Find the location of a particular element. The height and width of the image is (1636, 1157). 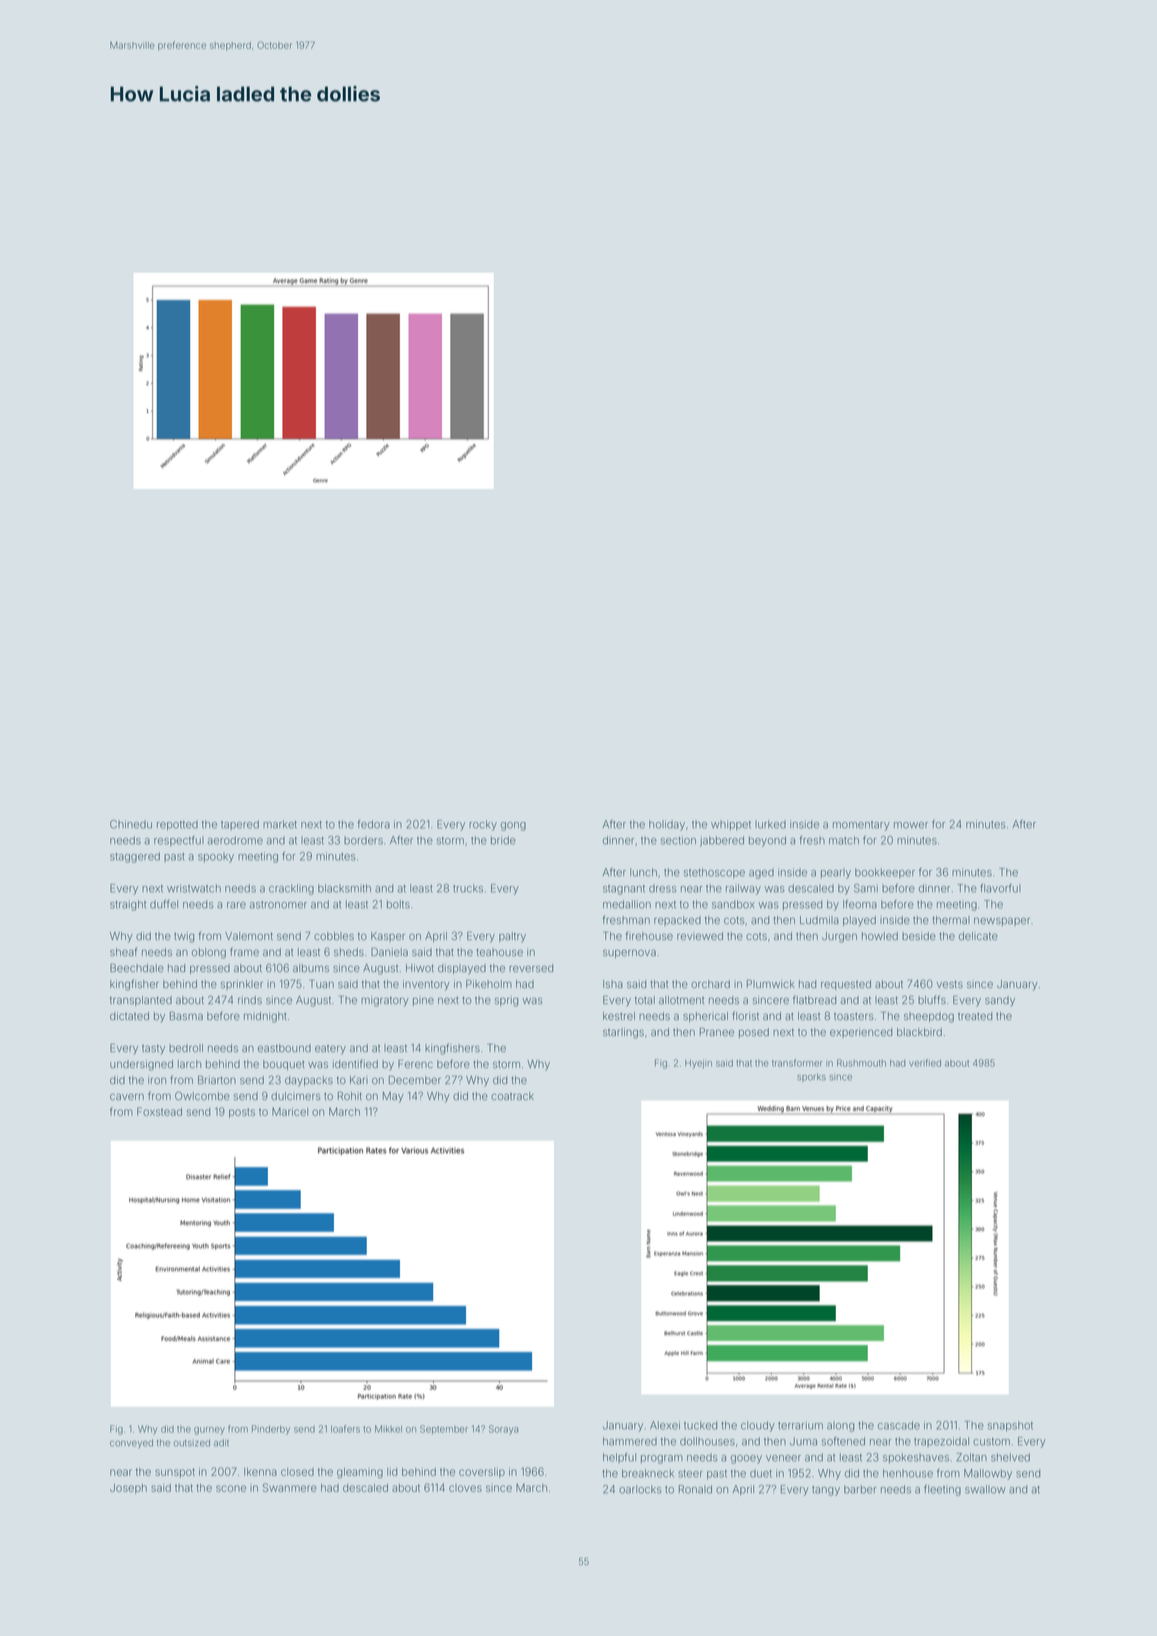

tucked is located at coordinates (700, 1425).
